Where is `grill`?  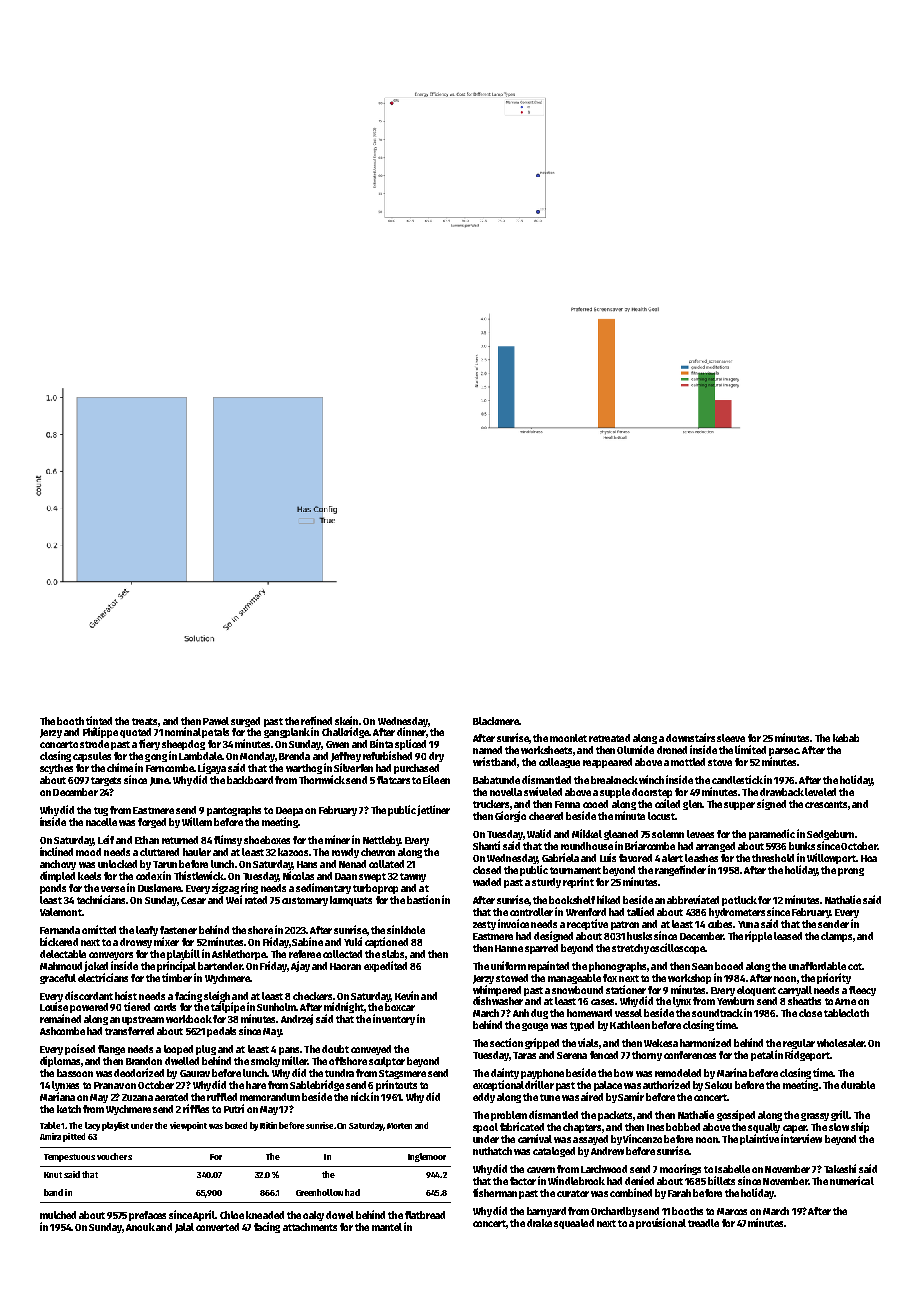
grill is located at coordinates (840, 1115).
